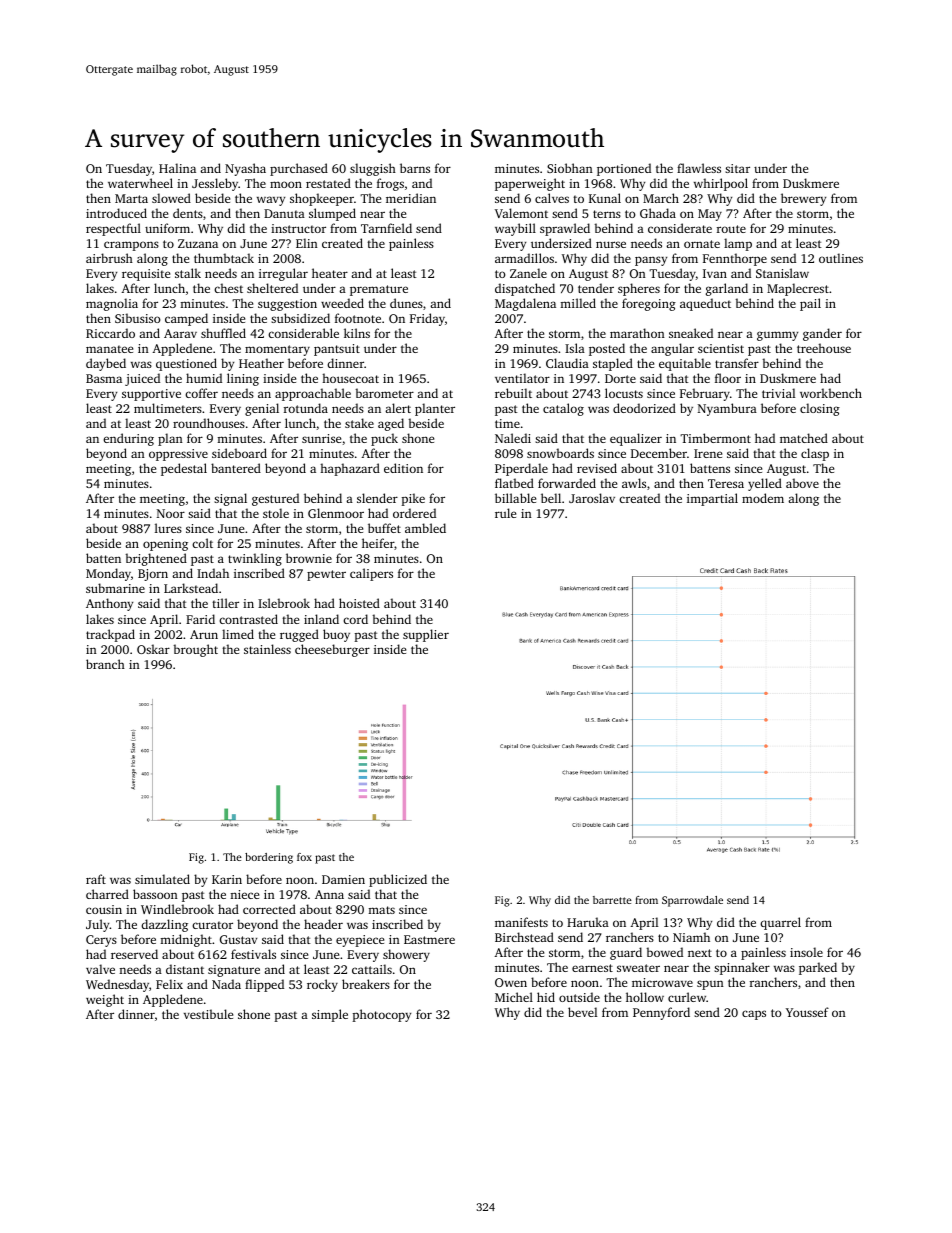  Describe the element at coordinates (208, 1014) in the screenshot. I see `vestibule` at that location.
